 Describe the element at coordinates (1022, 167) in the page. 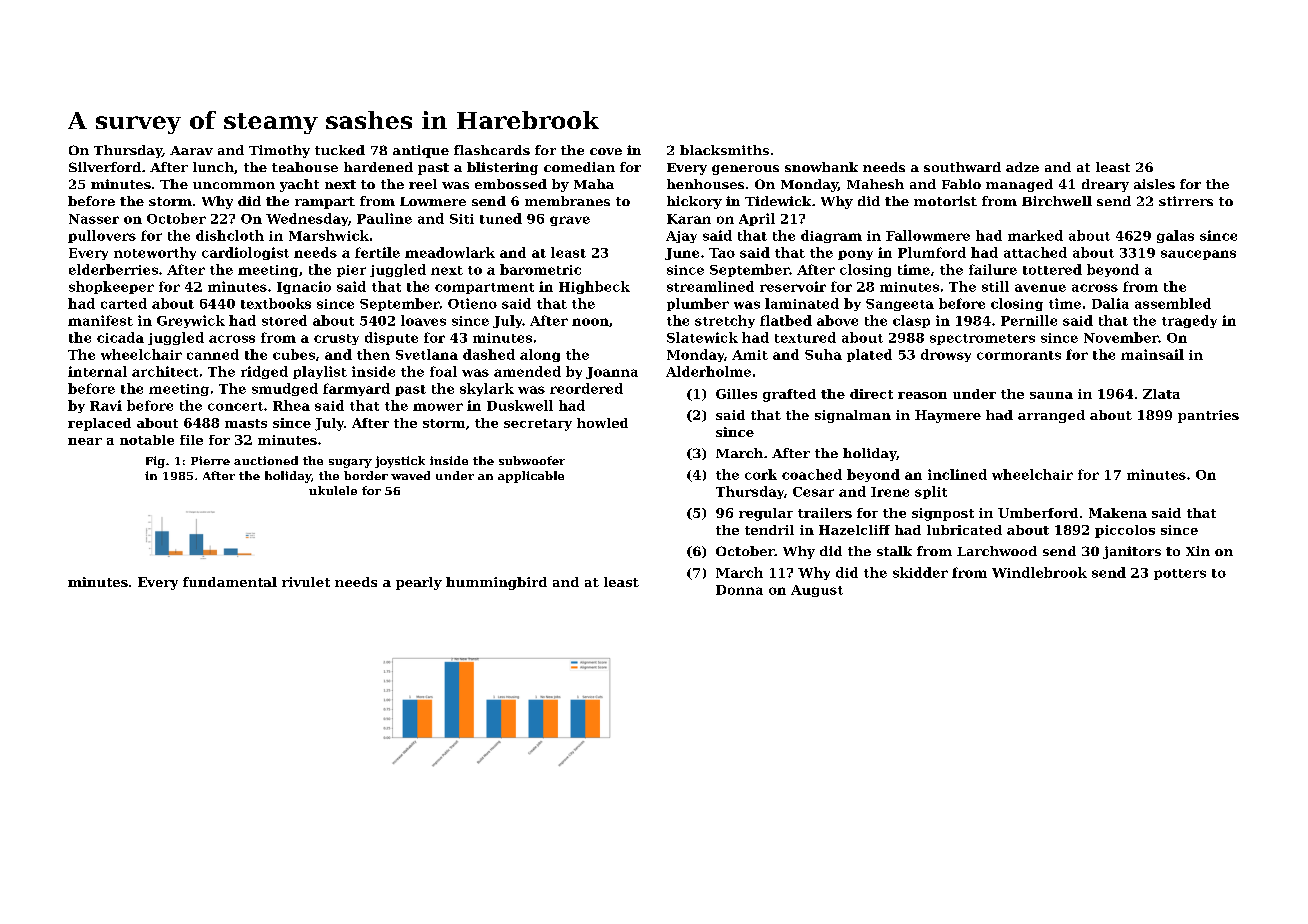

I see `adze` at that location.
